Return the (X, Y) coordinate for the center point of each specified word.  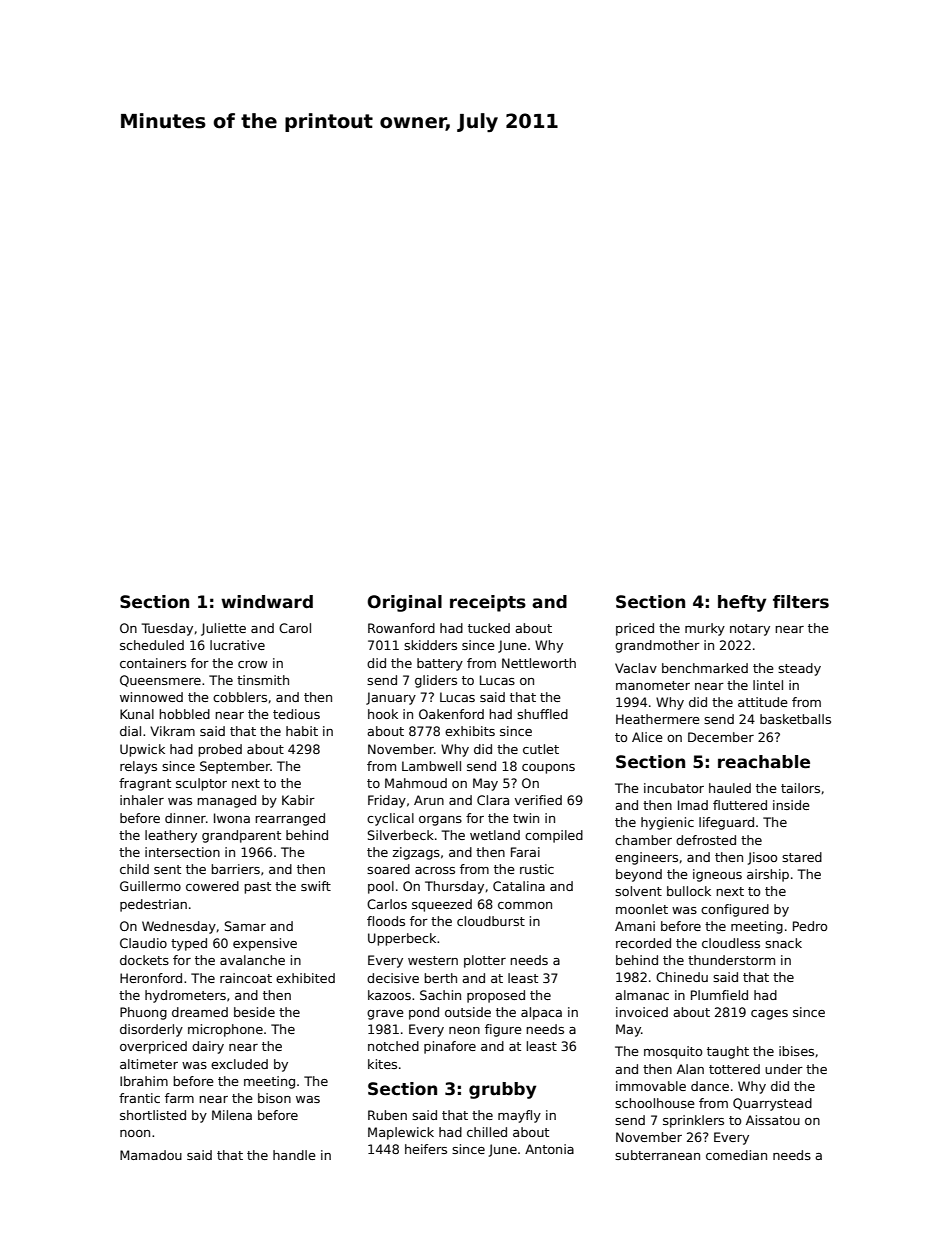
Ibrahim (144, 1081)
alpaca (541, 1013)
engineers (646, 858)
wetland (495, 835)
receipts (488, 603)
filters (801, 602)
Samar (245, 926)
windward (267, 602)
